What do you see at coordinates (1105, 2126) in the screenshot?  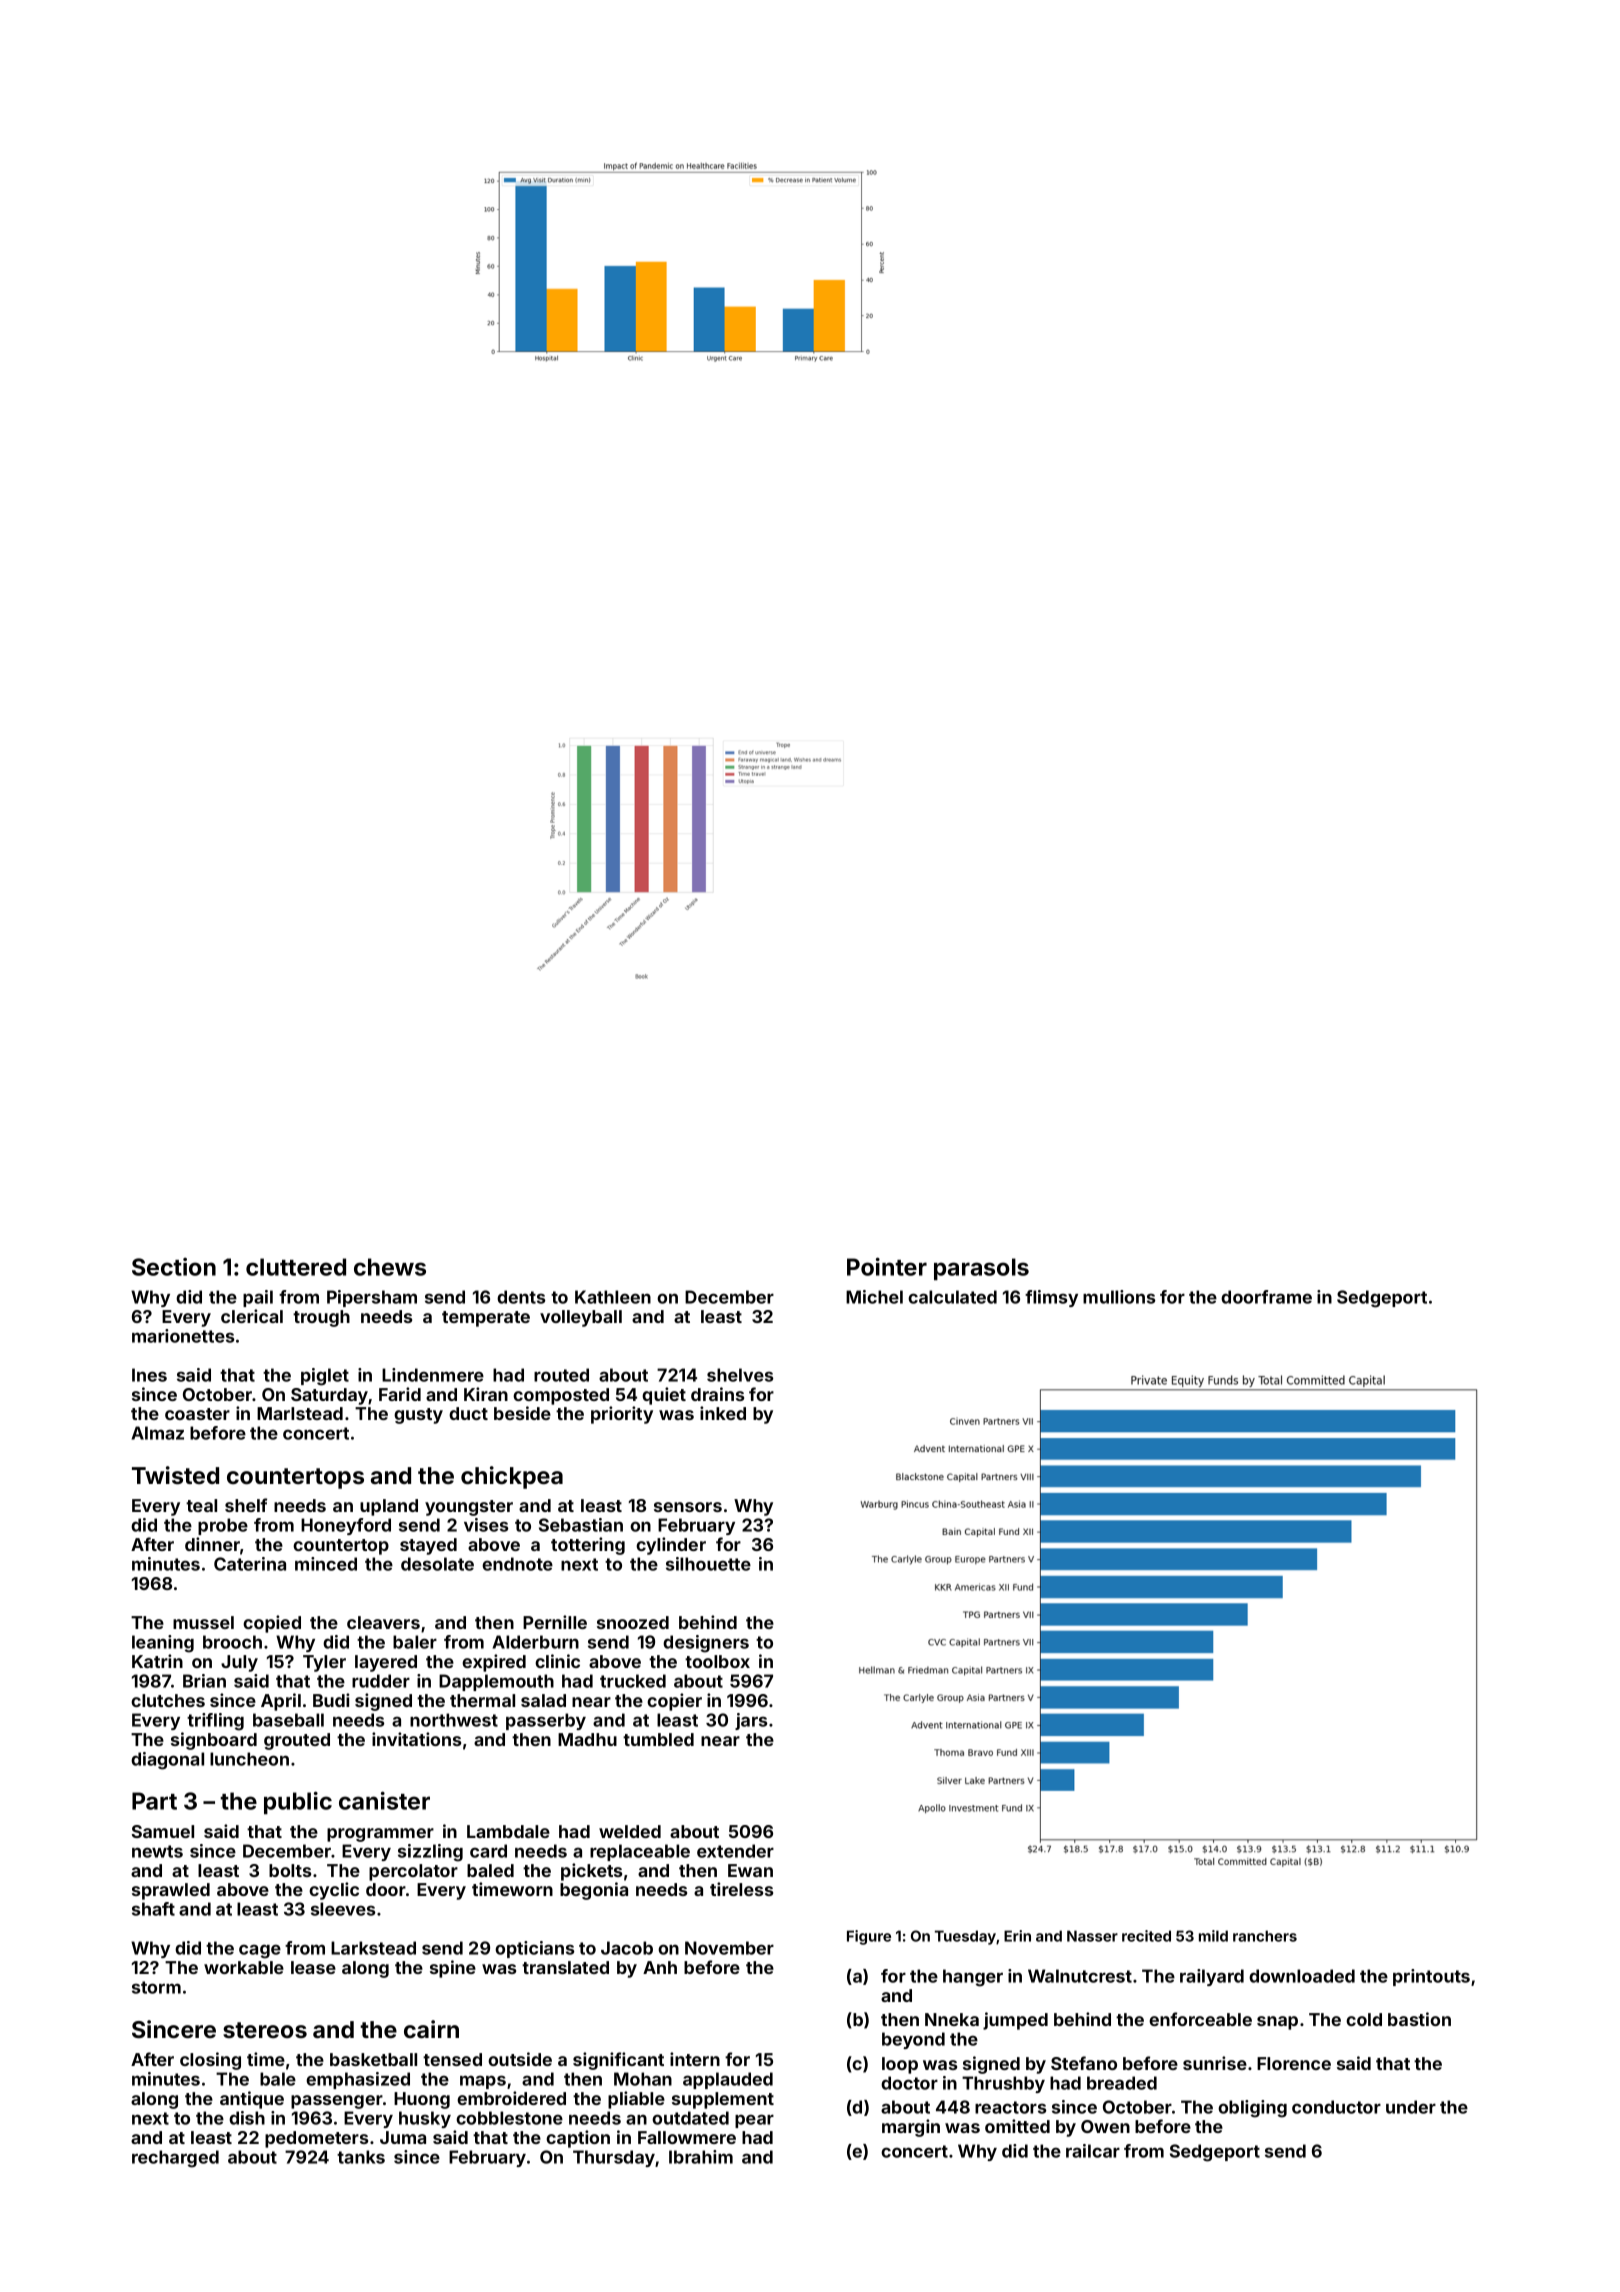 I see `Owen` at bounding box center [1105, 2126].
